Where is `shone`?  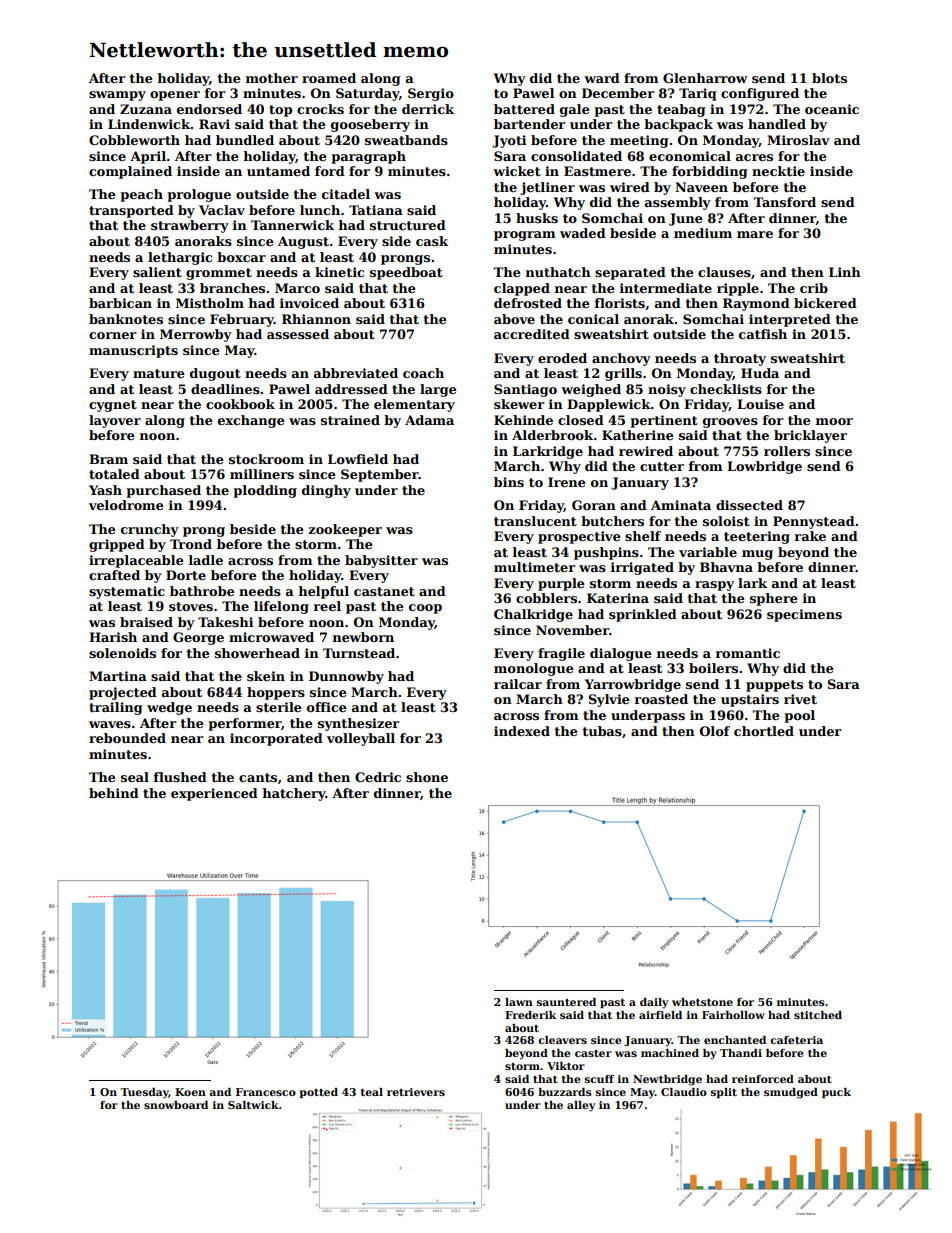 shone is located at coordinates (427, 777).
